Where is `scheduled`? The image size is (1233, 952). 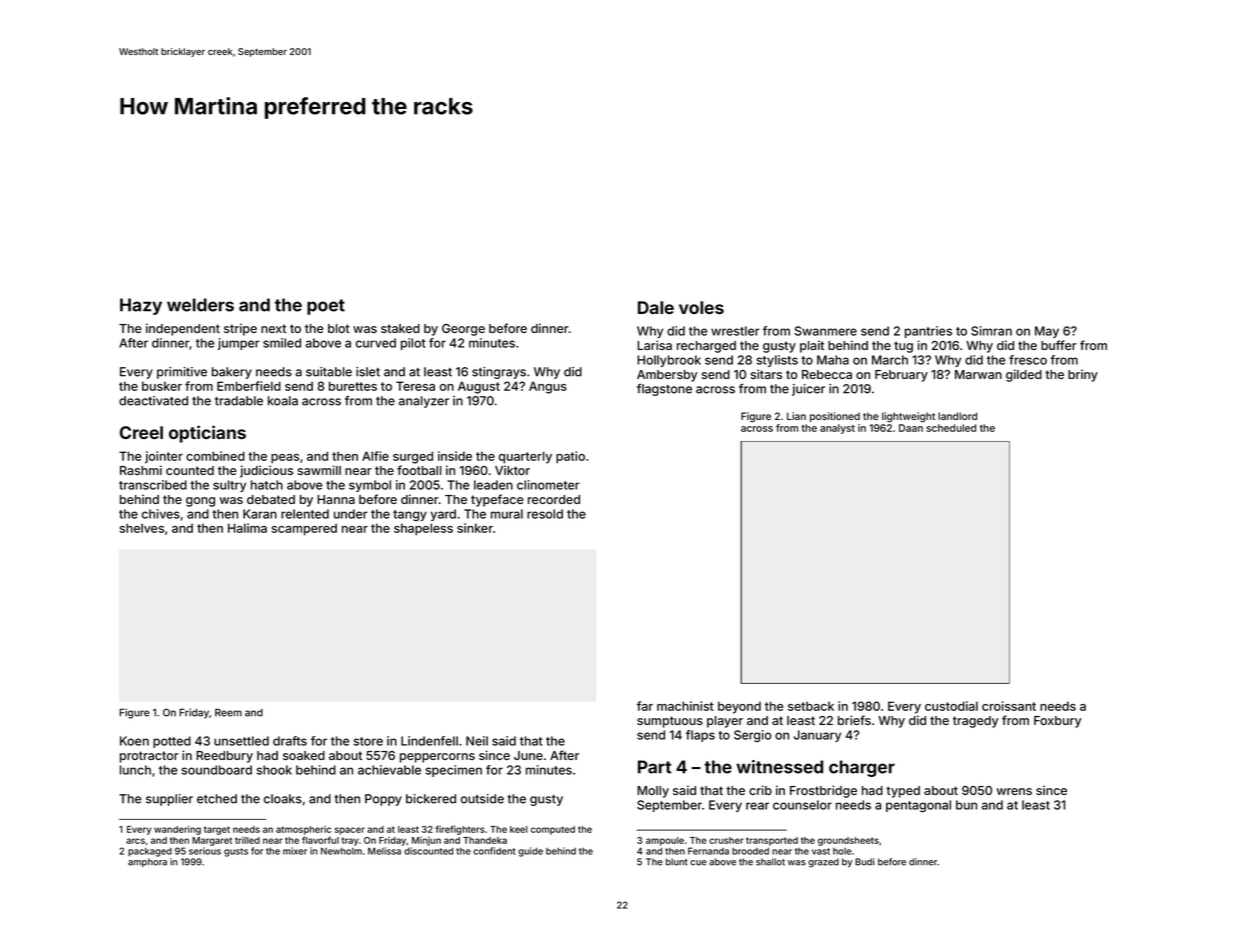
scheduled is located at coordinates (951, 428).
